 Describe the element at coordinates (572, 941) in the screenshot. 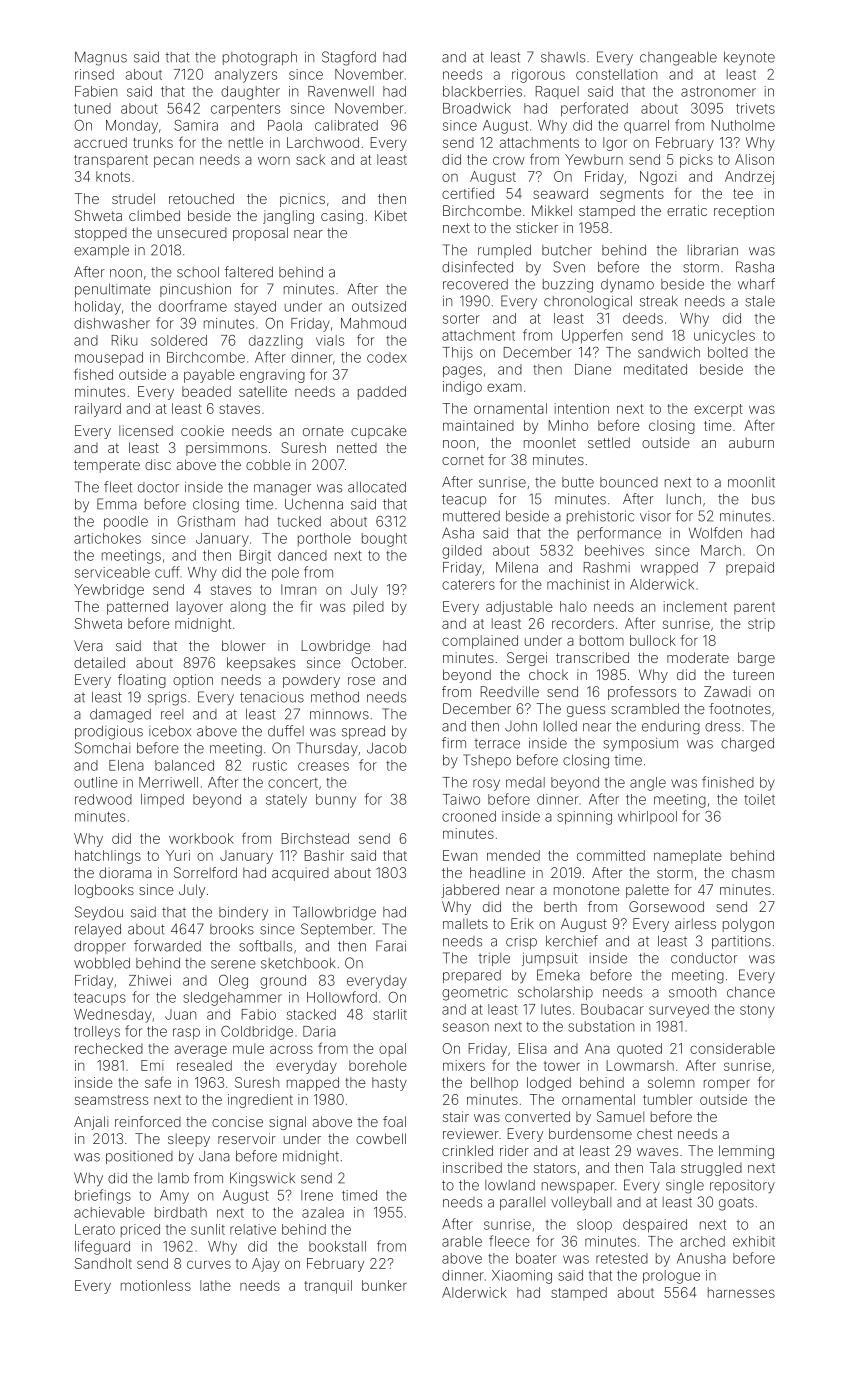

I see `kerchief` at that location.
